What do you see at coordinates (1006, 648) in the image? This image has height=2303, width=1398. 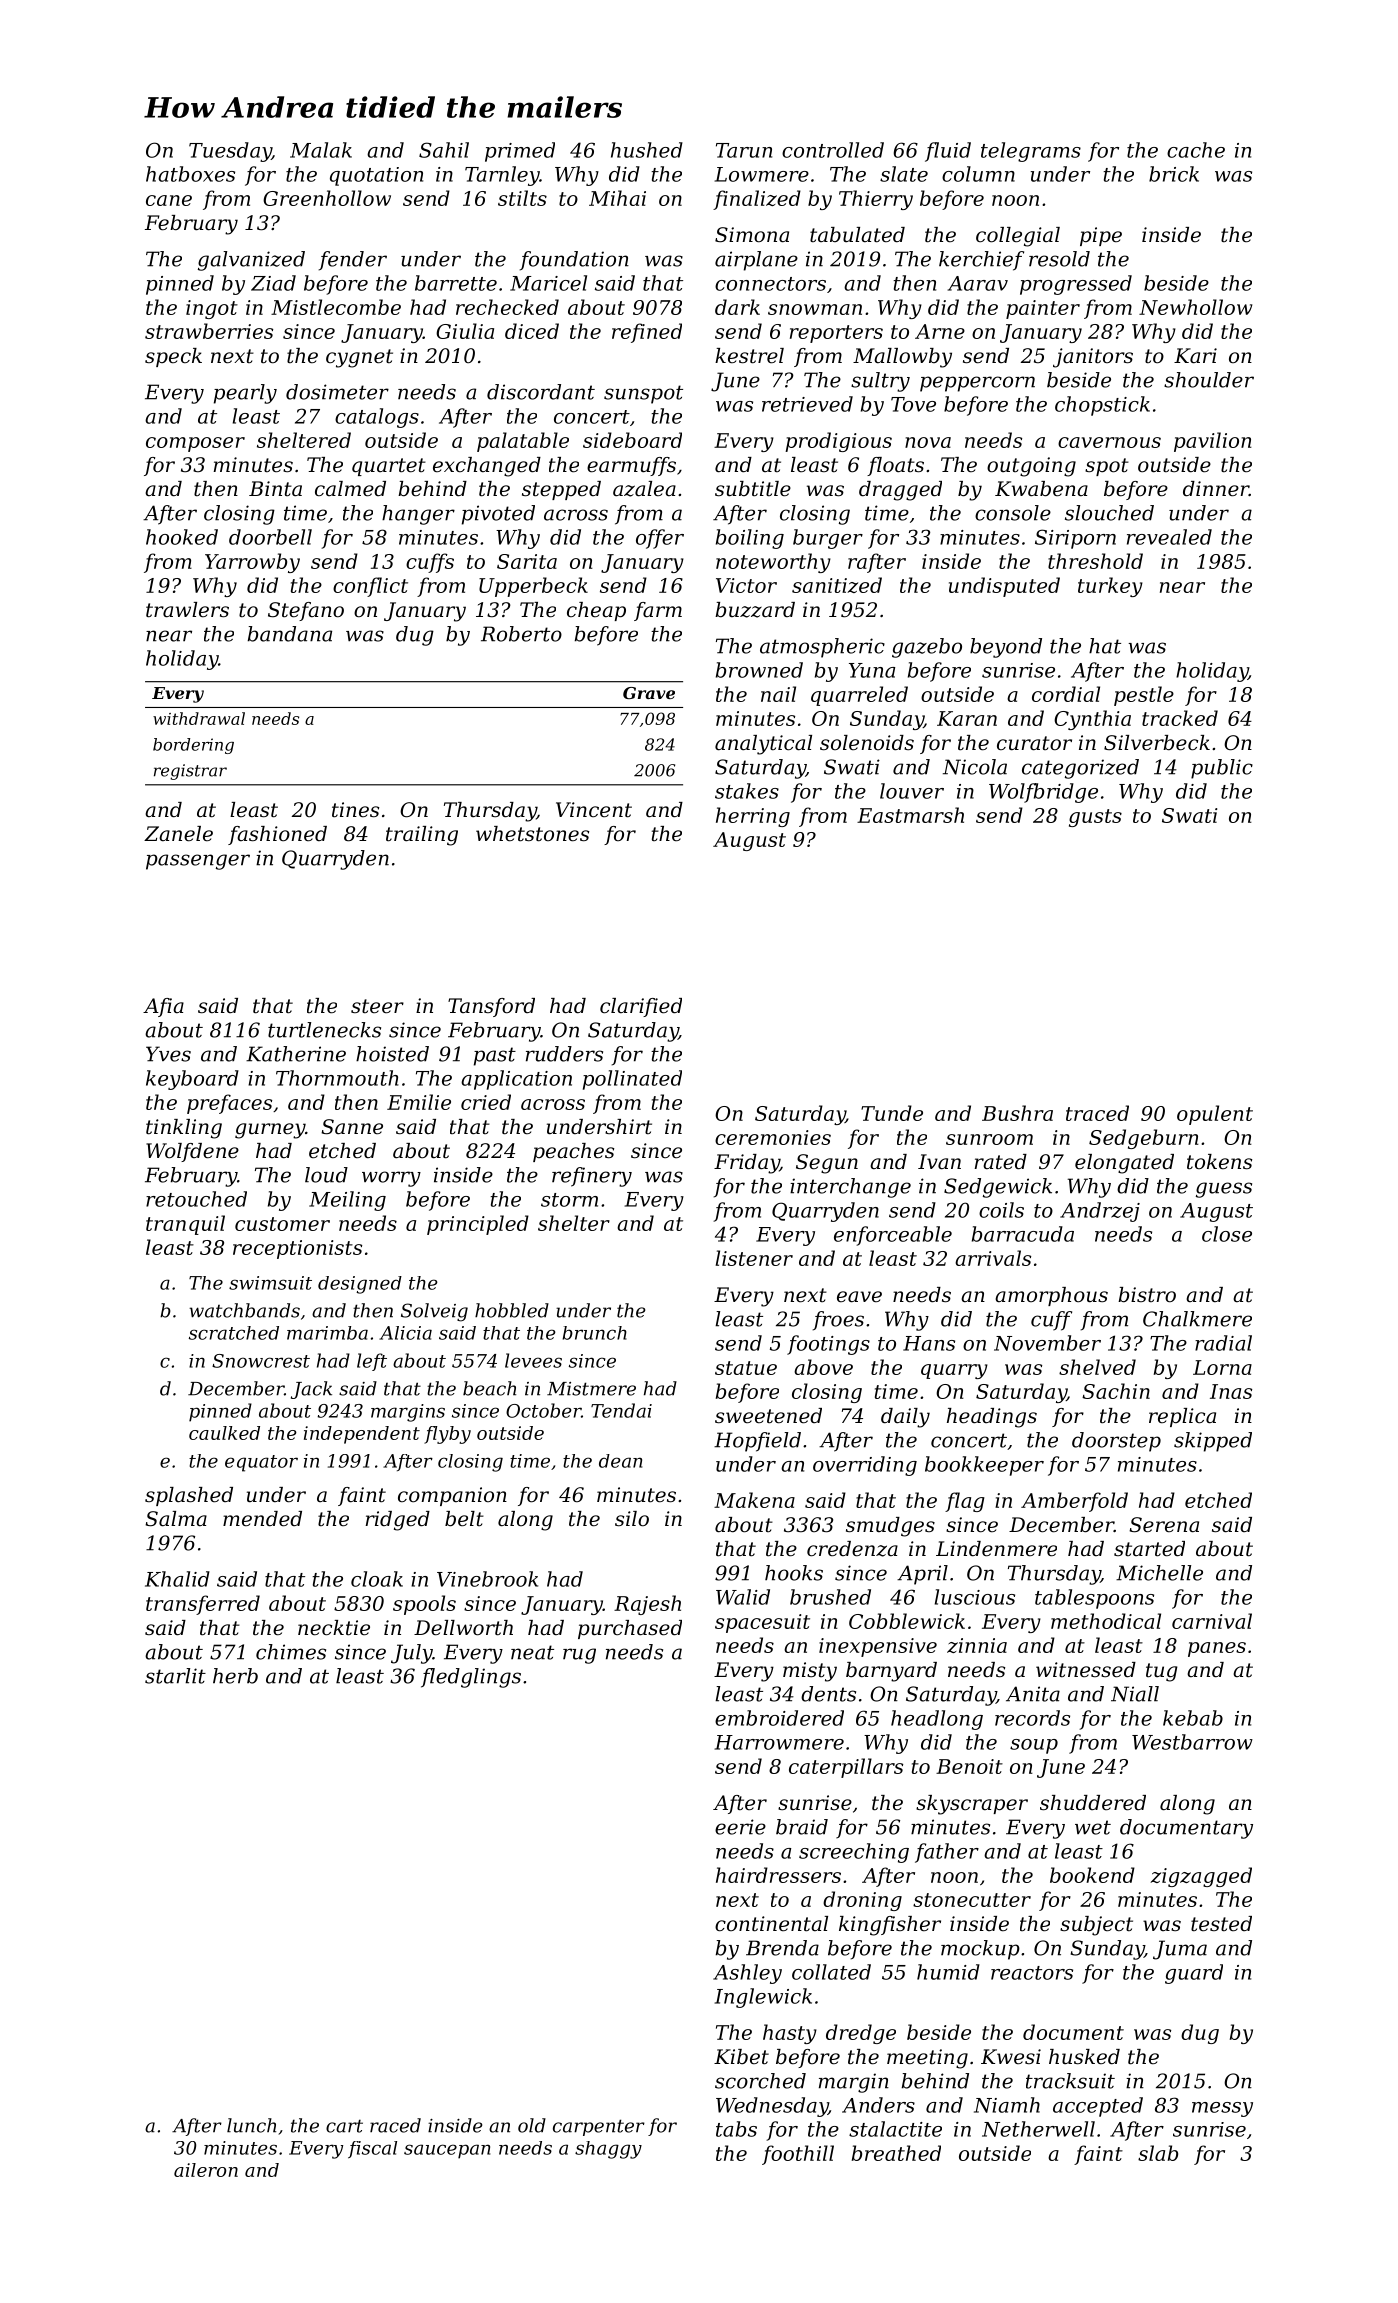 I see `beyond` at bounding box center [1006, 648].
